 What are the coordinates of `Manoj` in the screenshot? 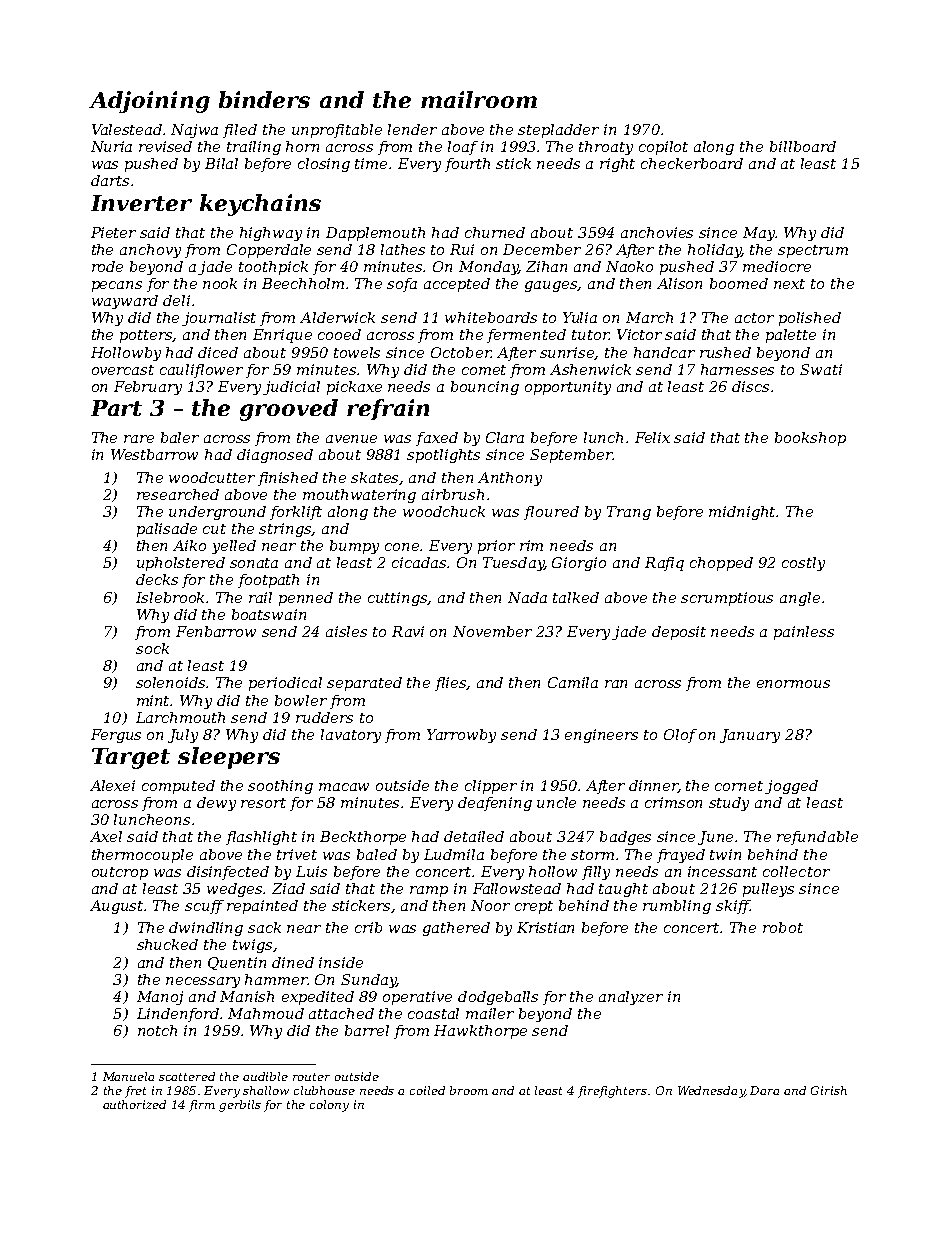 It's located at (160, 998).
